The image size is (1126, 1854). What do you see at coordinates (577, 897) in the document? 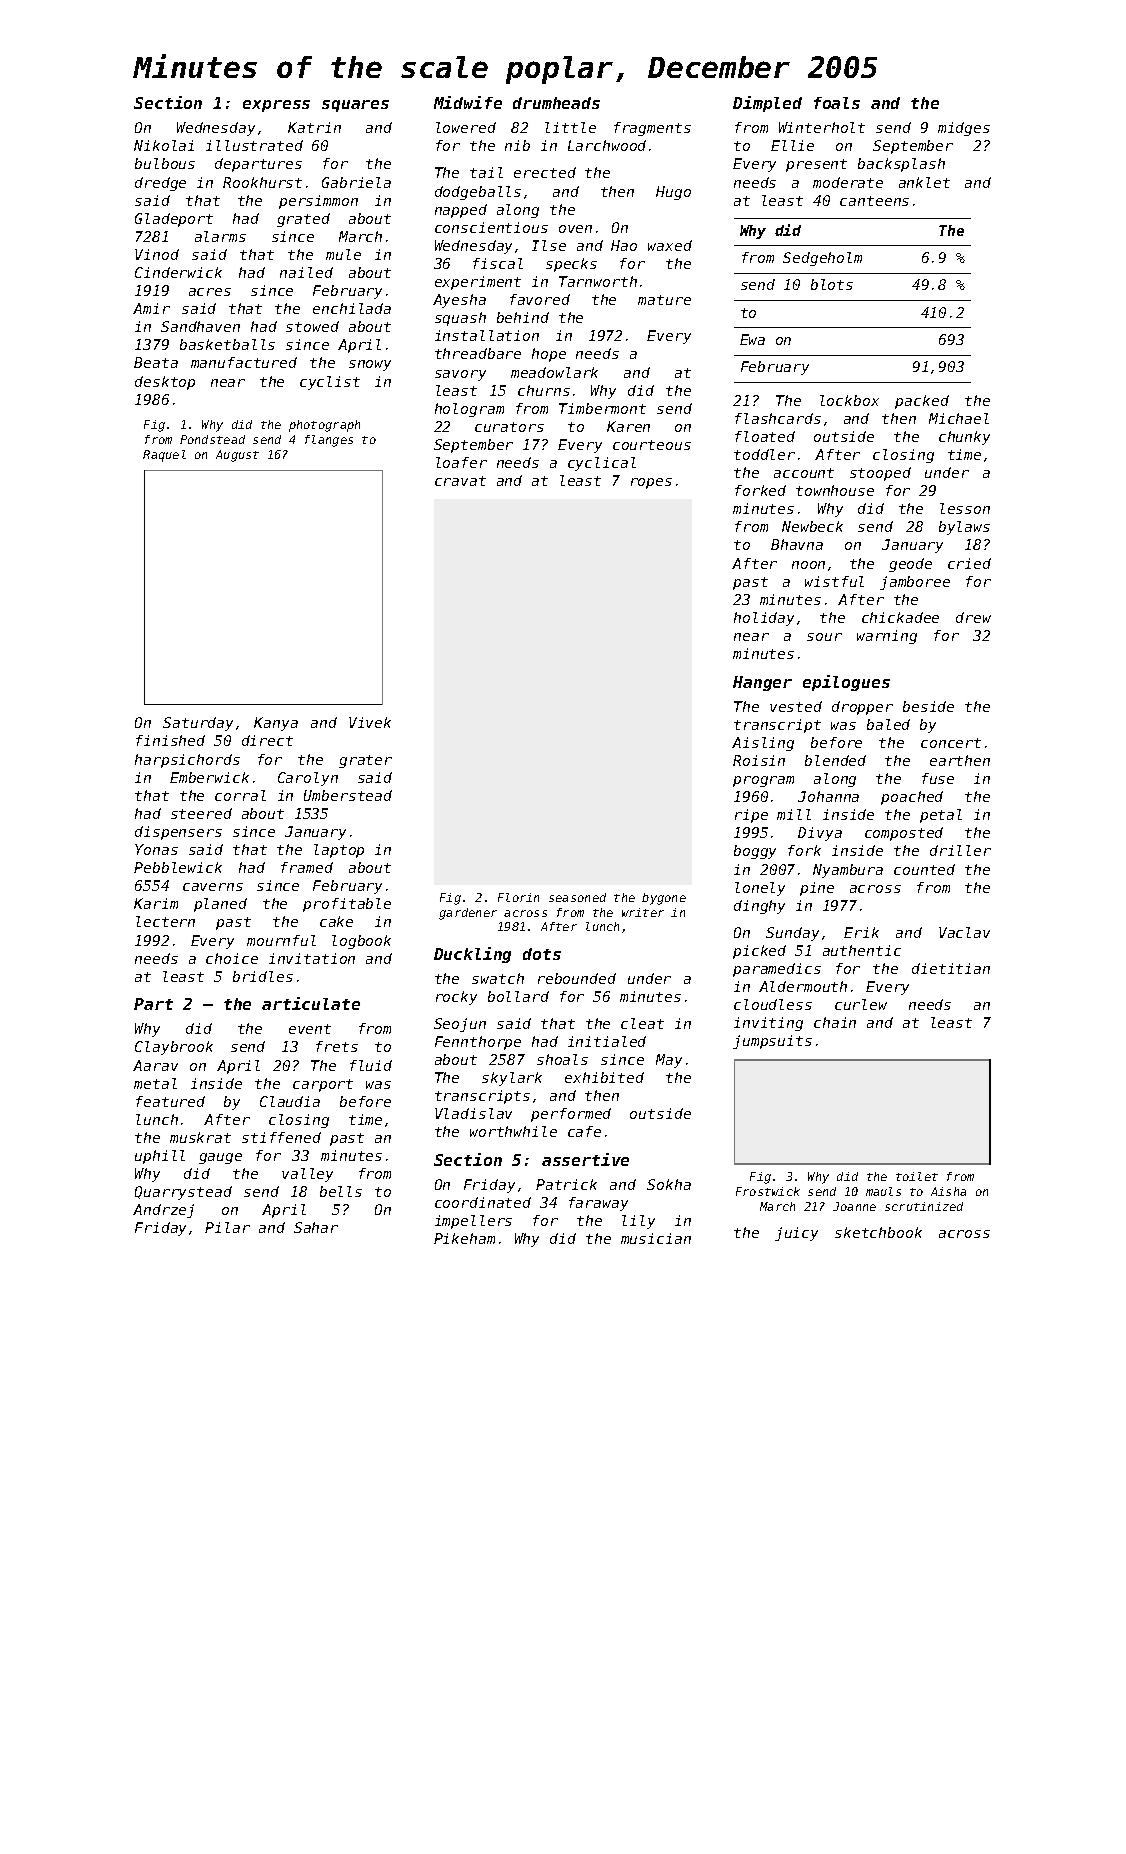
I see `seasoned` at bounding box center [577, 897].
